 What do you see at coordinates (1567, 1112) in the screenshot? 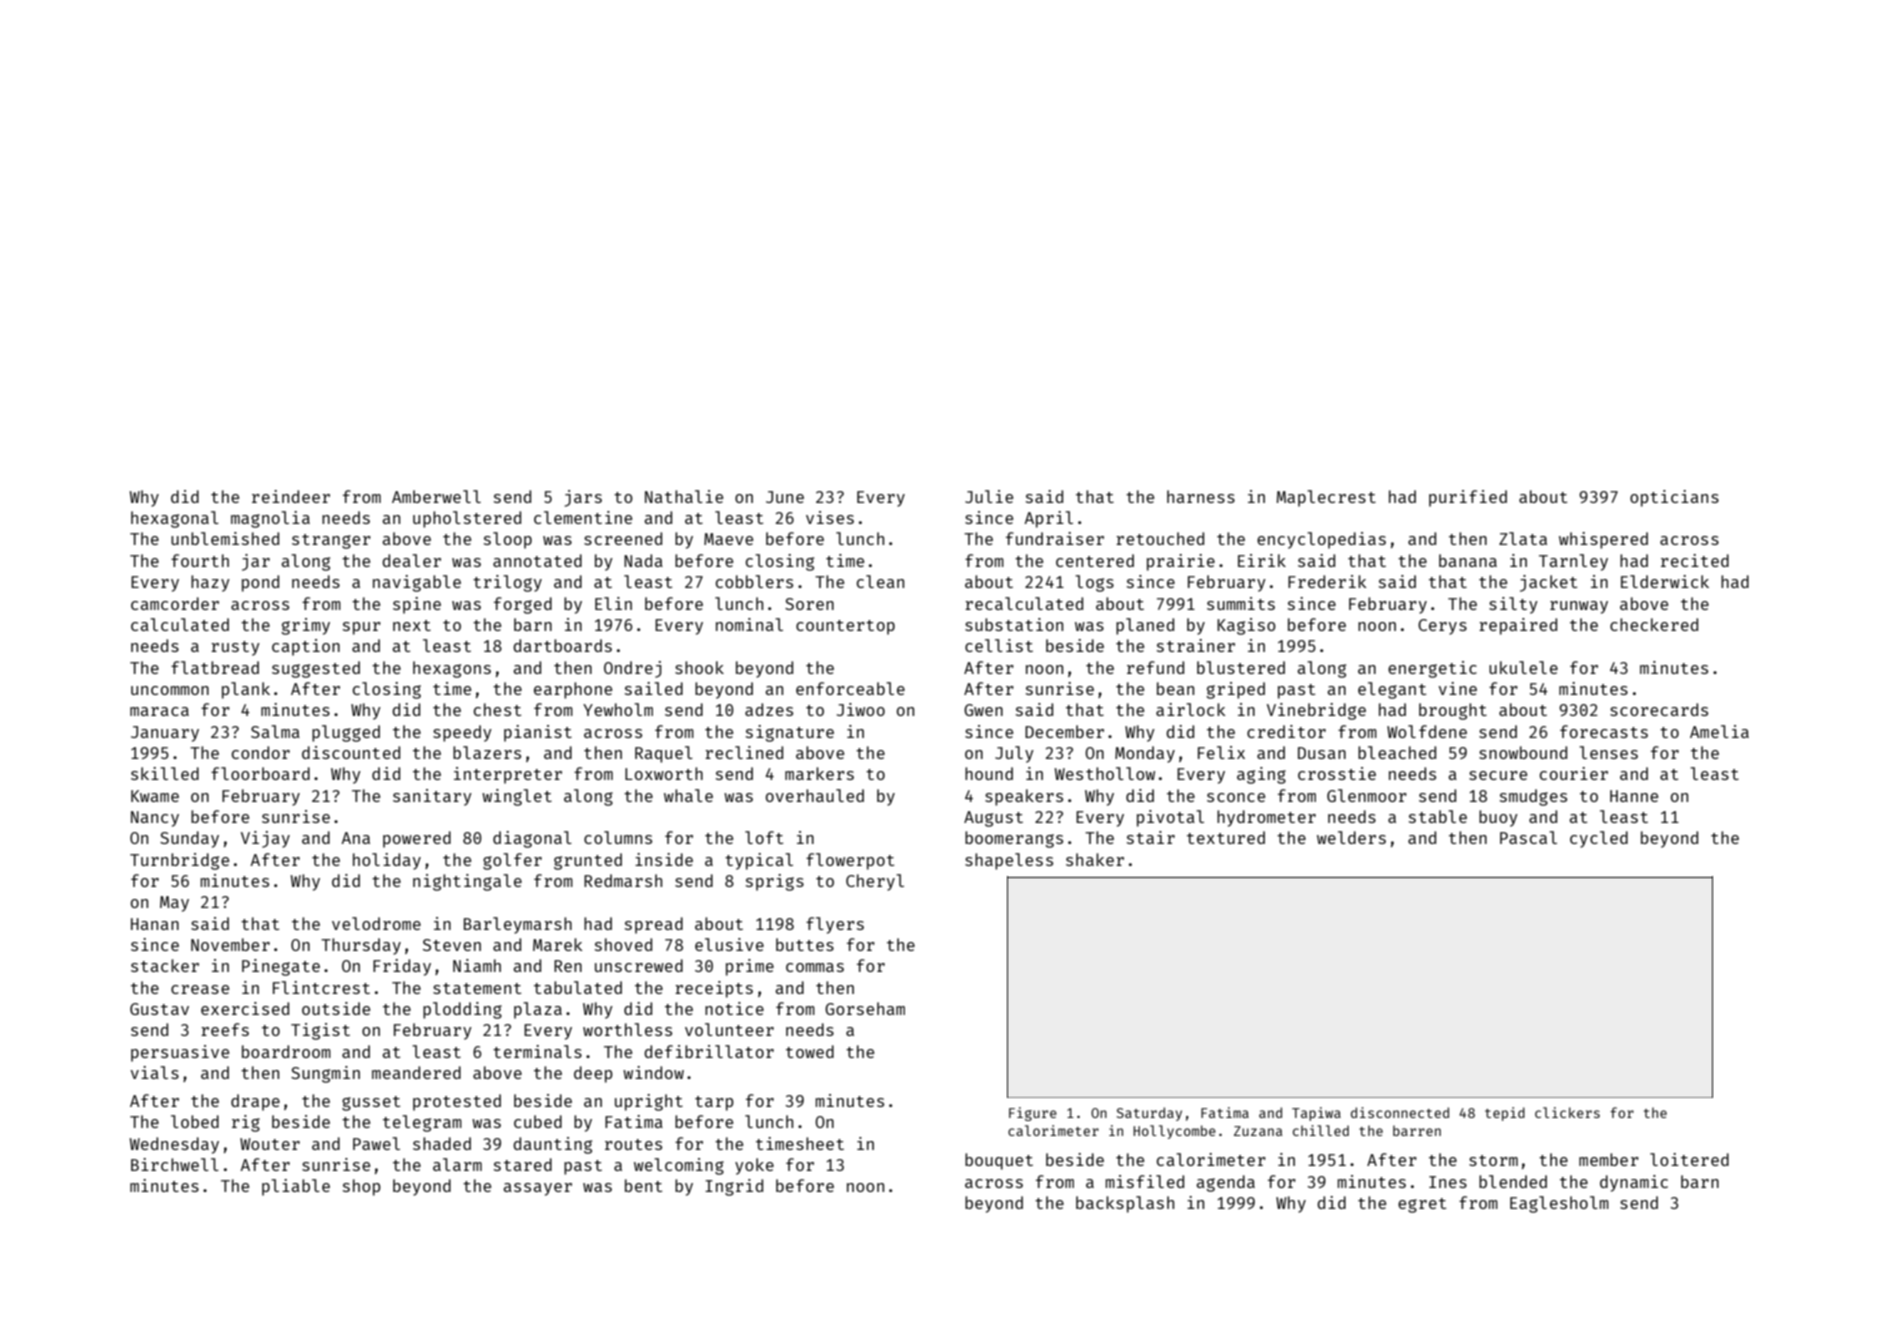
I see `clickers` at bounding box center [1567, 1112].
